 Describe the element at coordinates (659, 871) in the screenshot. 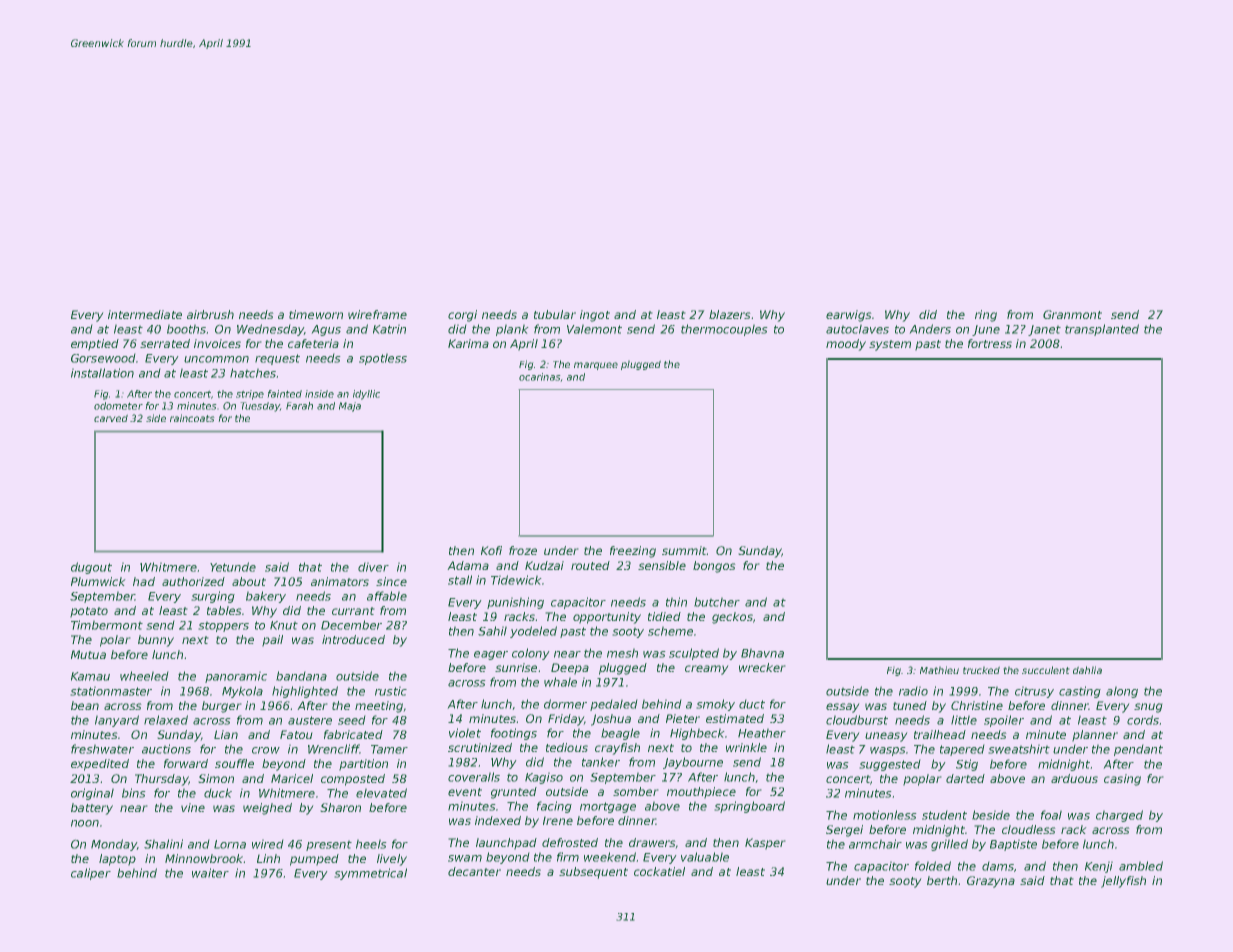

I see `cockatiel` at that location.
